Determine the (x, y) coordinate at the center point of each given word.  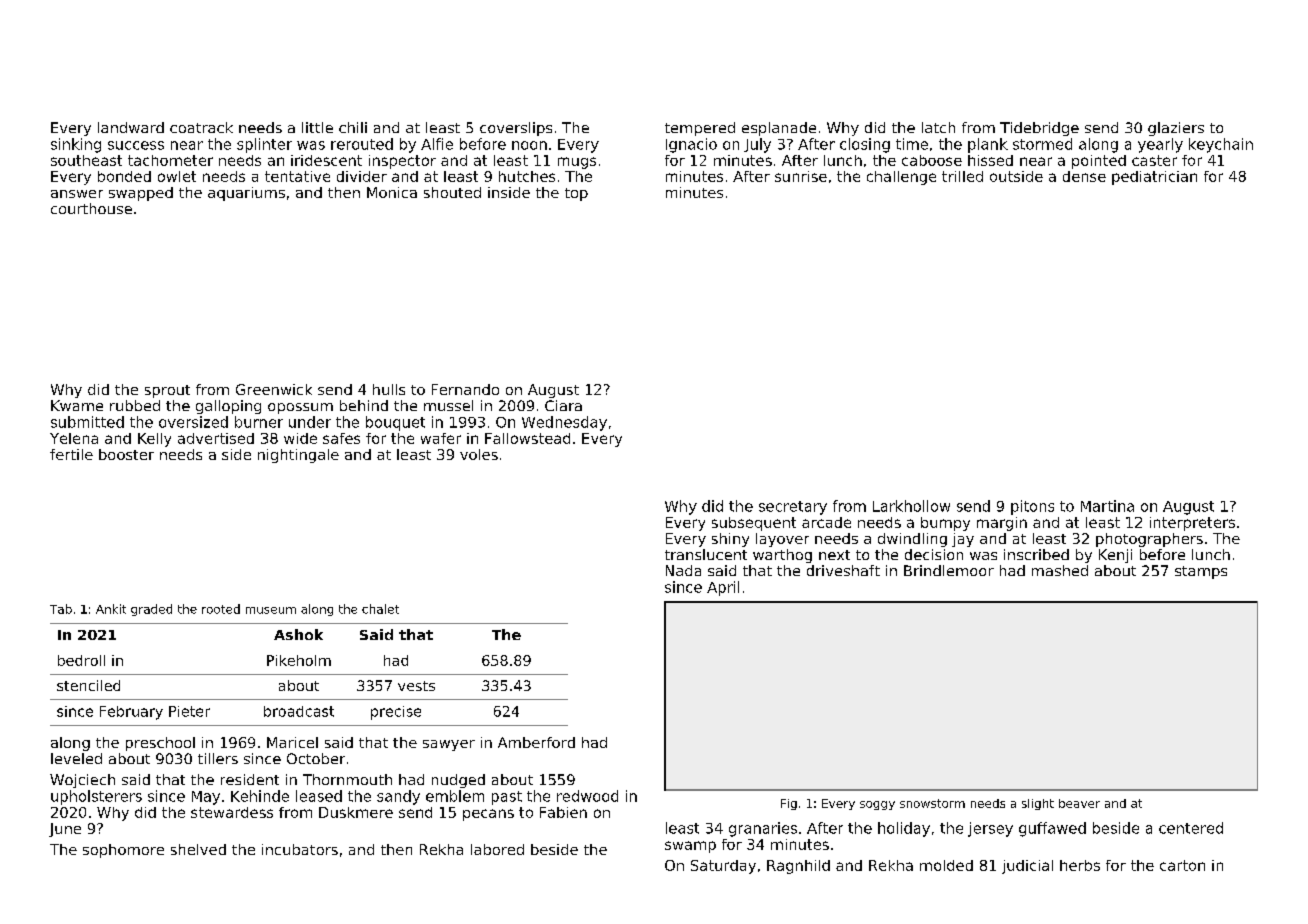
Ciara (563, 405)
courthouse (91, 208)
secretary (793, 508)
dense (1084, 176)
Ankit (111, 609)
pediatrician (1154, 178)
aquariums (246, 194)
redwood (587, 796)
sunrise (801, 176)
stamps (1201, 572)
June (65, 830)
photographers (1149, 540)
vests (416, 686)
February (131, 713)
